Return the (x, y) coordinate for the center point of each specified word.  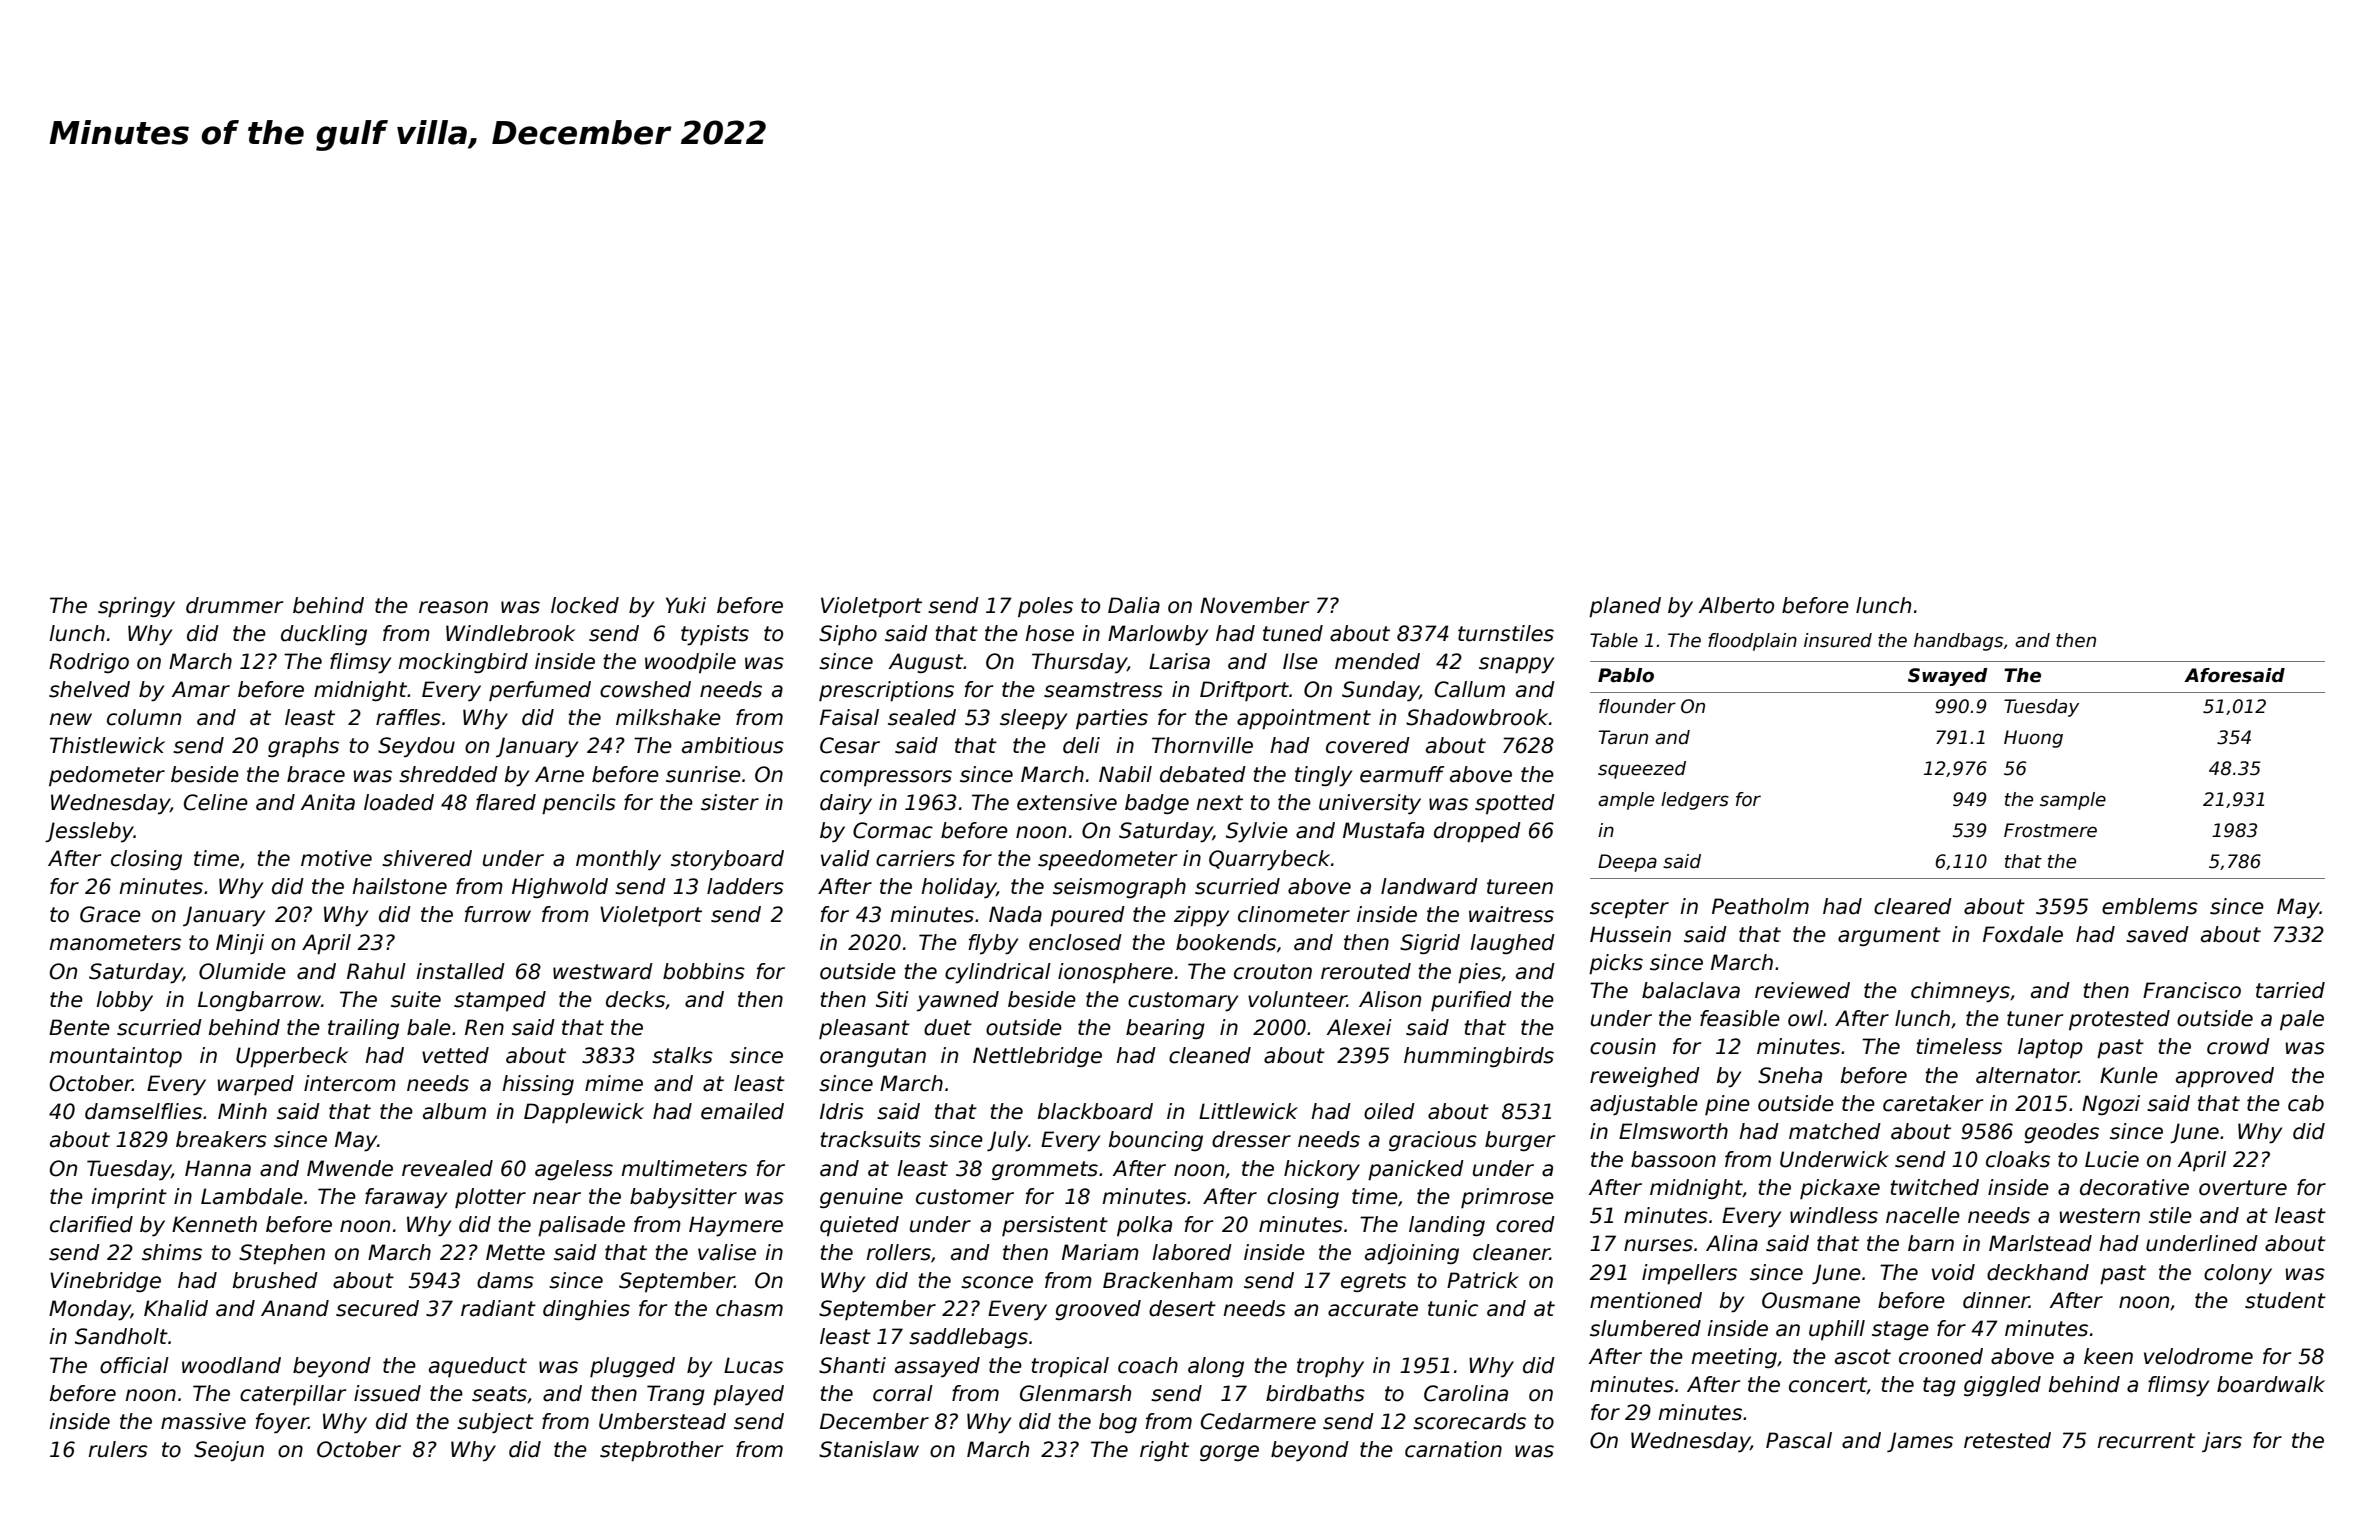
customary (1183, 1002)
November (1254, 605)
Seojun (229, 1451)
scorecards (1469, 1421)
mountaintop (115, 1057)
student (2285, 1300)
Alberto (1736, 605)
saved (2157, 934)
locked (585, 605)
